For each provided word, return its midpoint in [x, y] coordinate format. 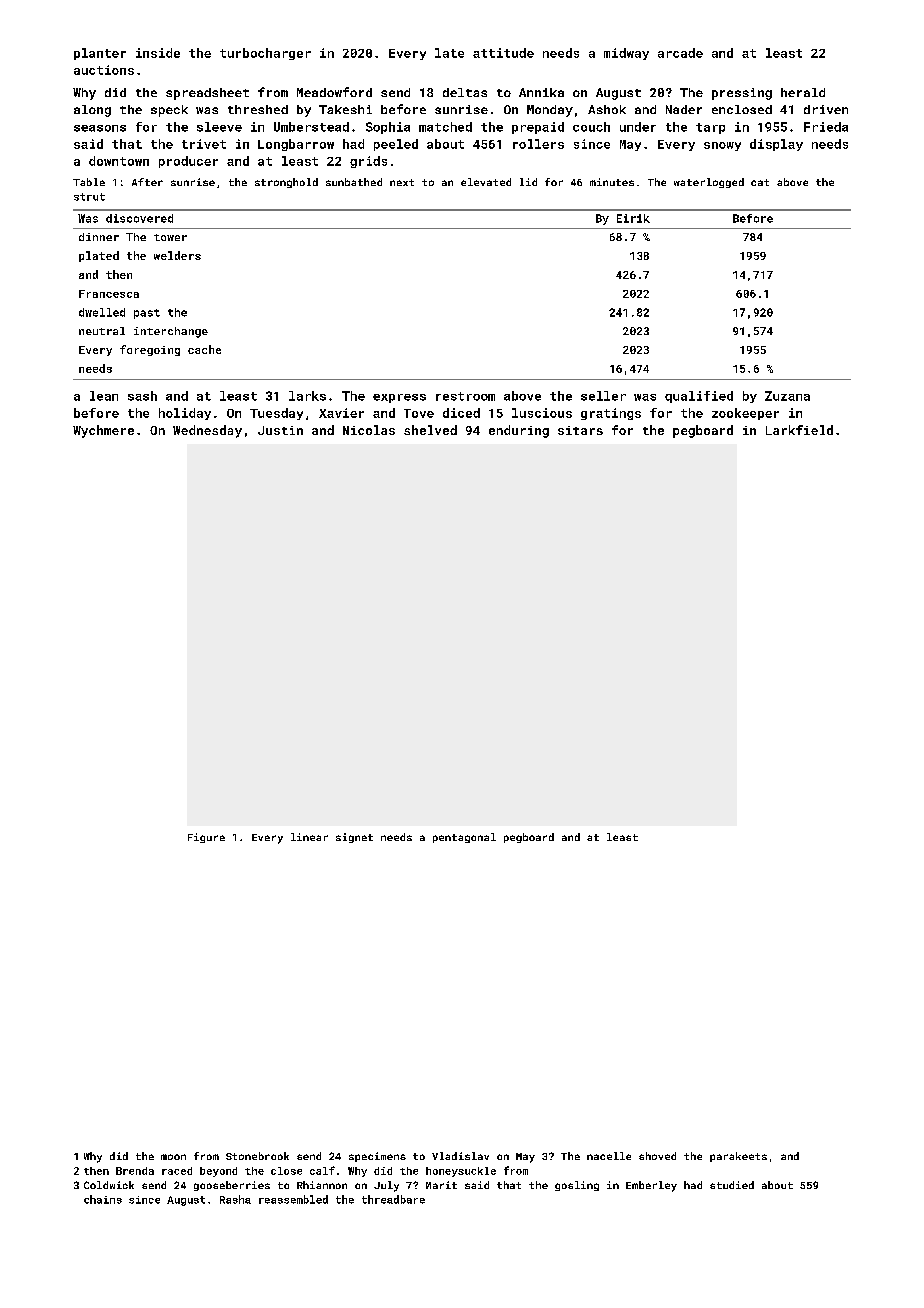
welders [177, 255]
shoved [657, 1156]
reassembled [293, 1199]
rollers [538, 144]
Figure [206, 838]
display [776, 145]
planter [100, 54]
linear [309, 837]
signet [354, 838]
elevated [486, 182]
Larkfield [799, 430]
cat [760, 182]
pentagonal [464, 838]
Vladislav [460, 1156]
